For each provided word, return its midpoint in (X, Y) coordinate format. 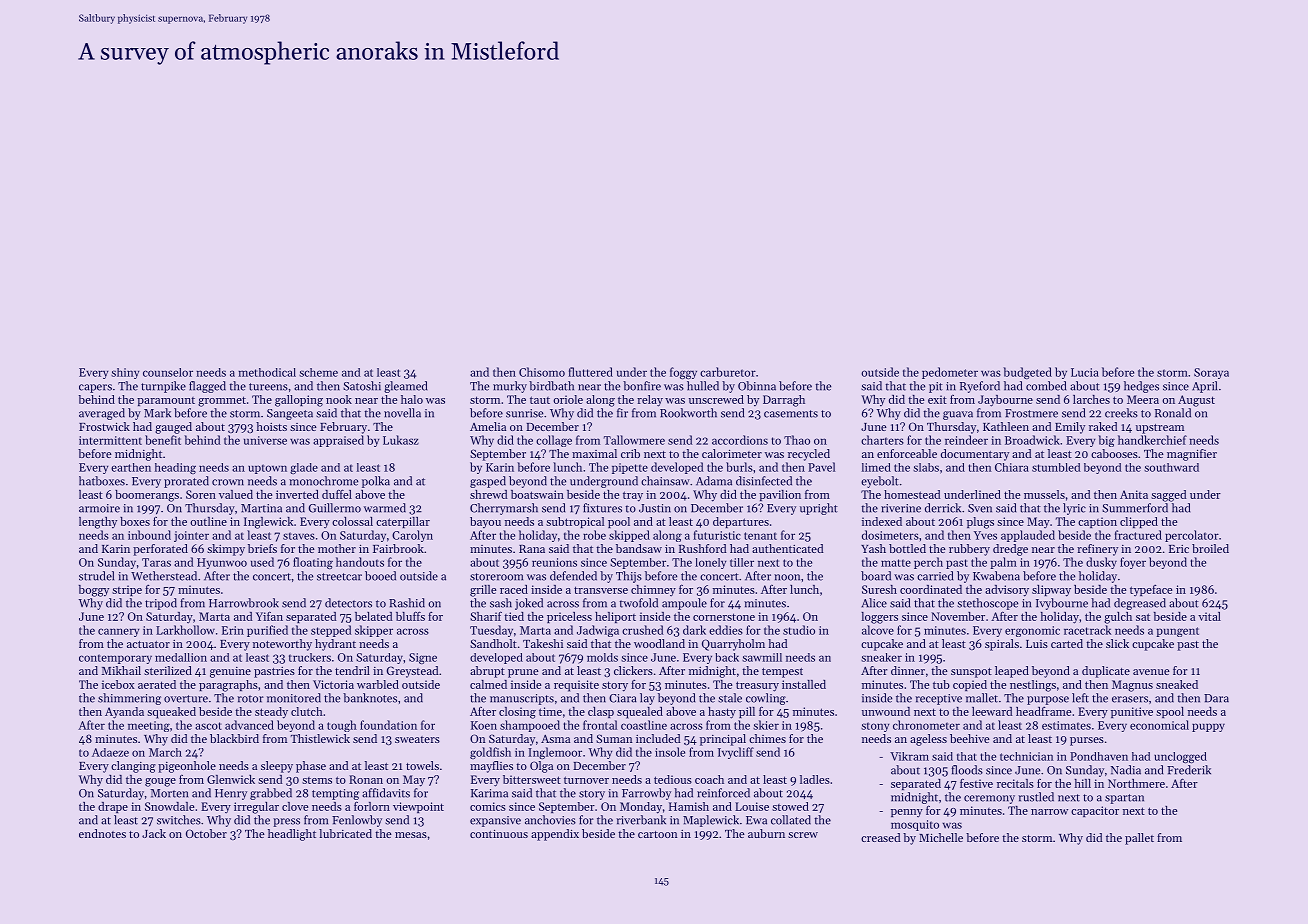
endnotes (102, 833)
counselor (168, 372)
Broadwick (1032, 440)
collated (791, 820)
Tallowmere (634, 440)
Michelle (941, 837)
